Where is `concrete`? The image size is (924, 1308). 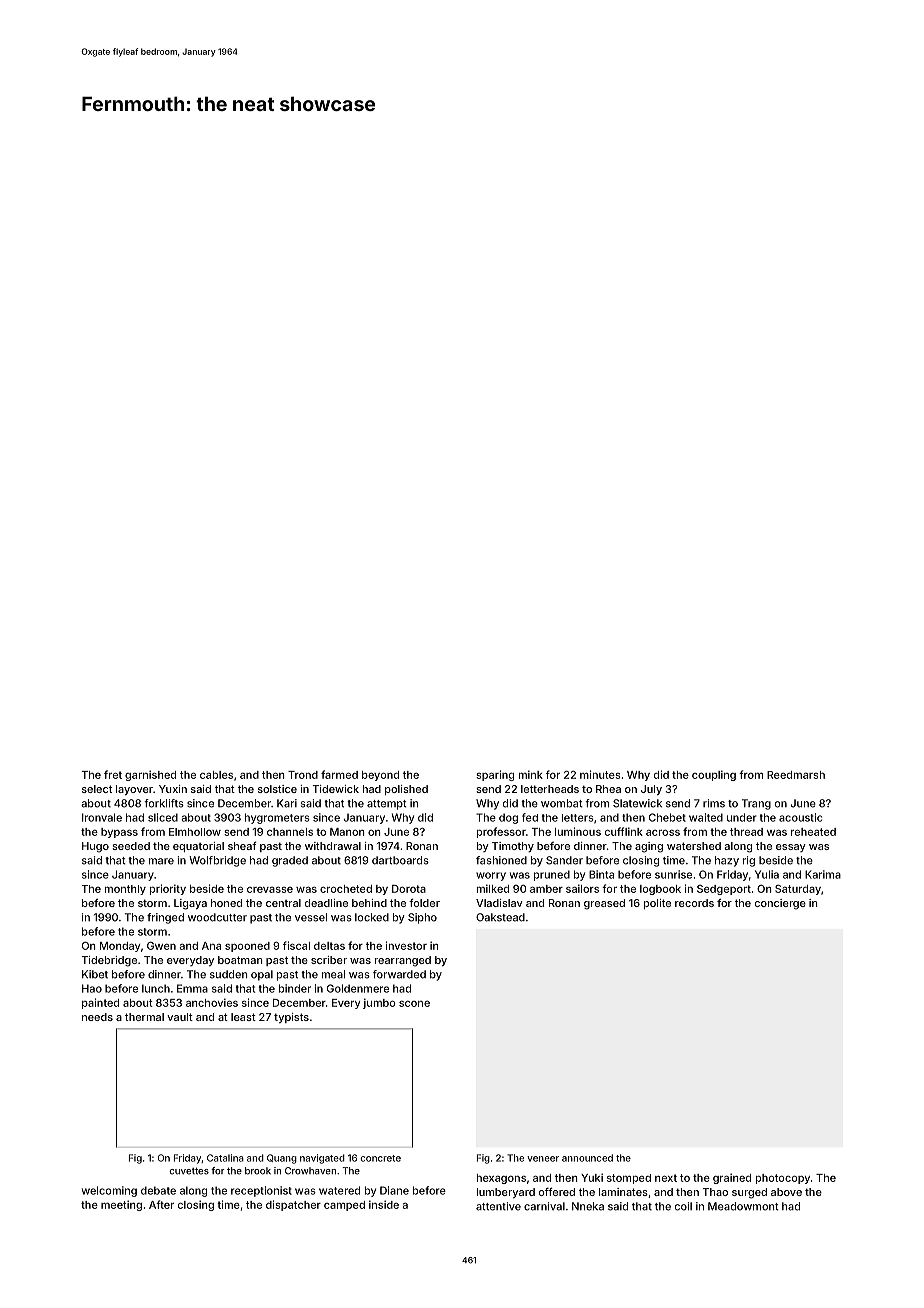
concrete is located at coordinates (380, 1158).
